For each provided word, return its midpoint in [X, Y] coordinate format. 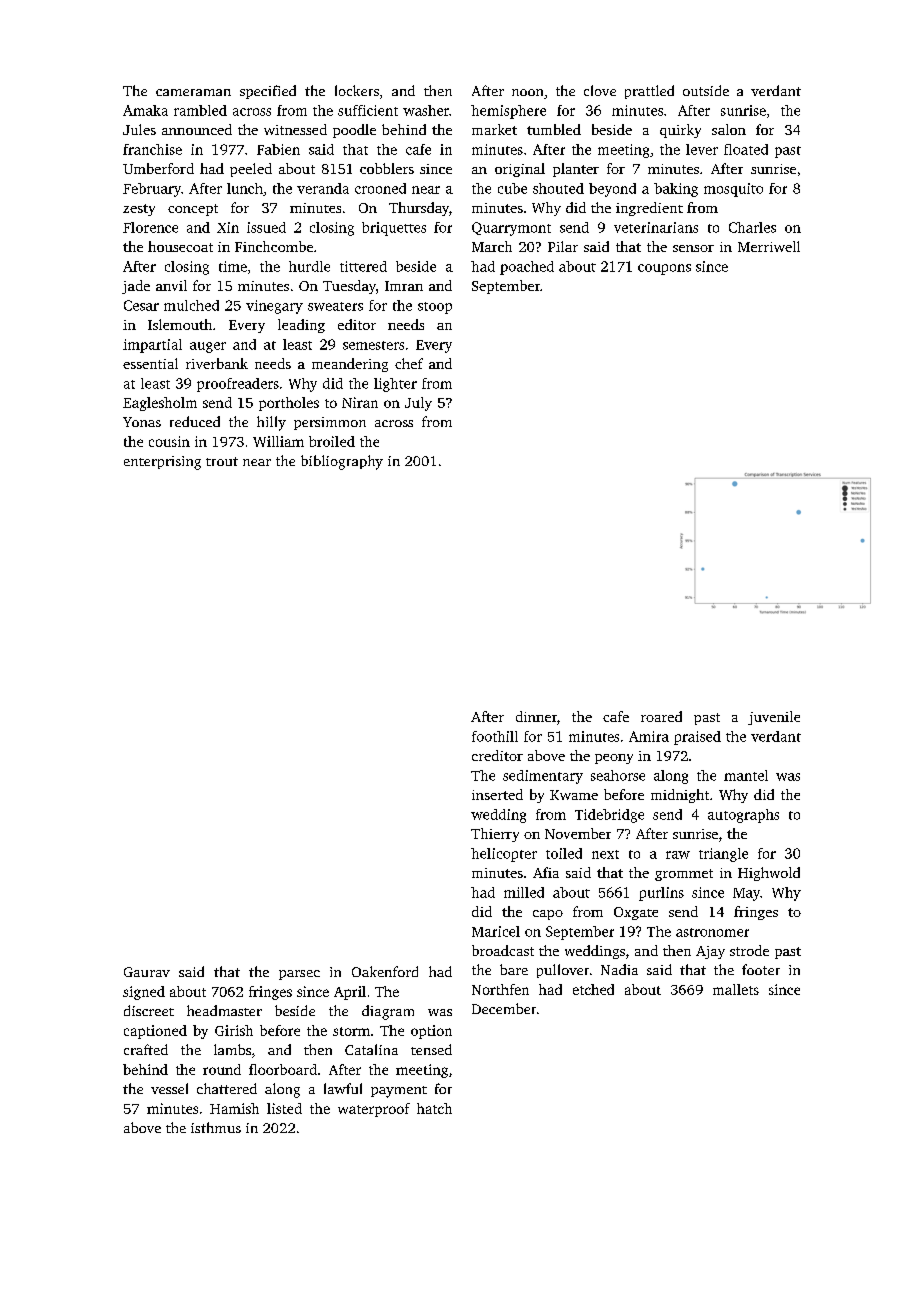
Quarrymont [511, 229]
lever [702, 149]
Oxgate [636, 913]
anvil [171, 285]
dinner [536, 716]
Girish [234, 1030]
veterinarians [656, 227]
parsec [299, 975]
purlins [661, 894]
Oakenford [385, 971]
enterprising [162, 463]
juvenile [774, 718]
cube [512, 188]
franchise [152, 149]
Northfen [500, 989]
